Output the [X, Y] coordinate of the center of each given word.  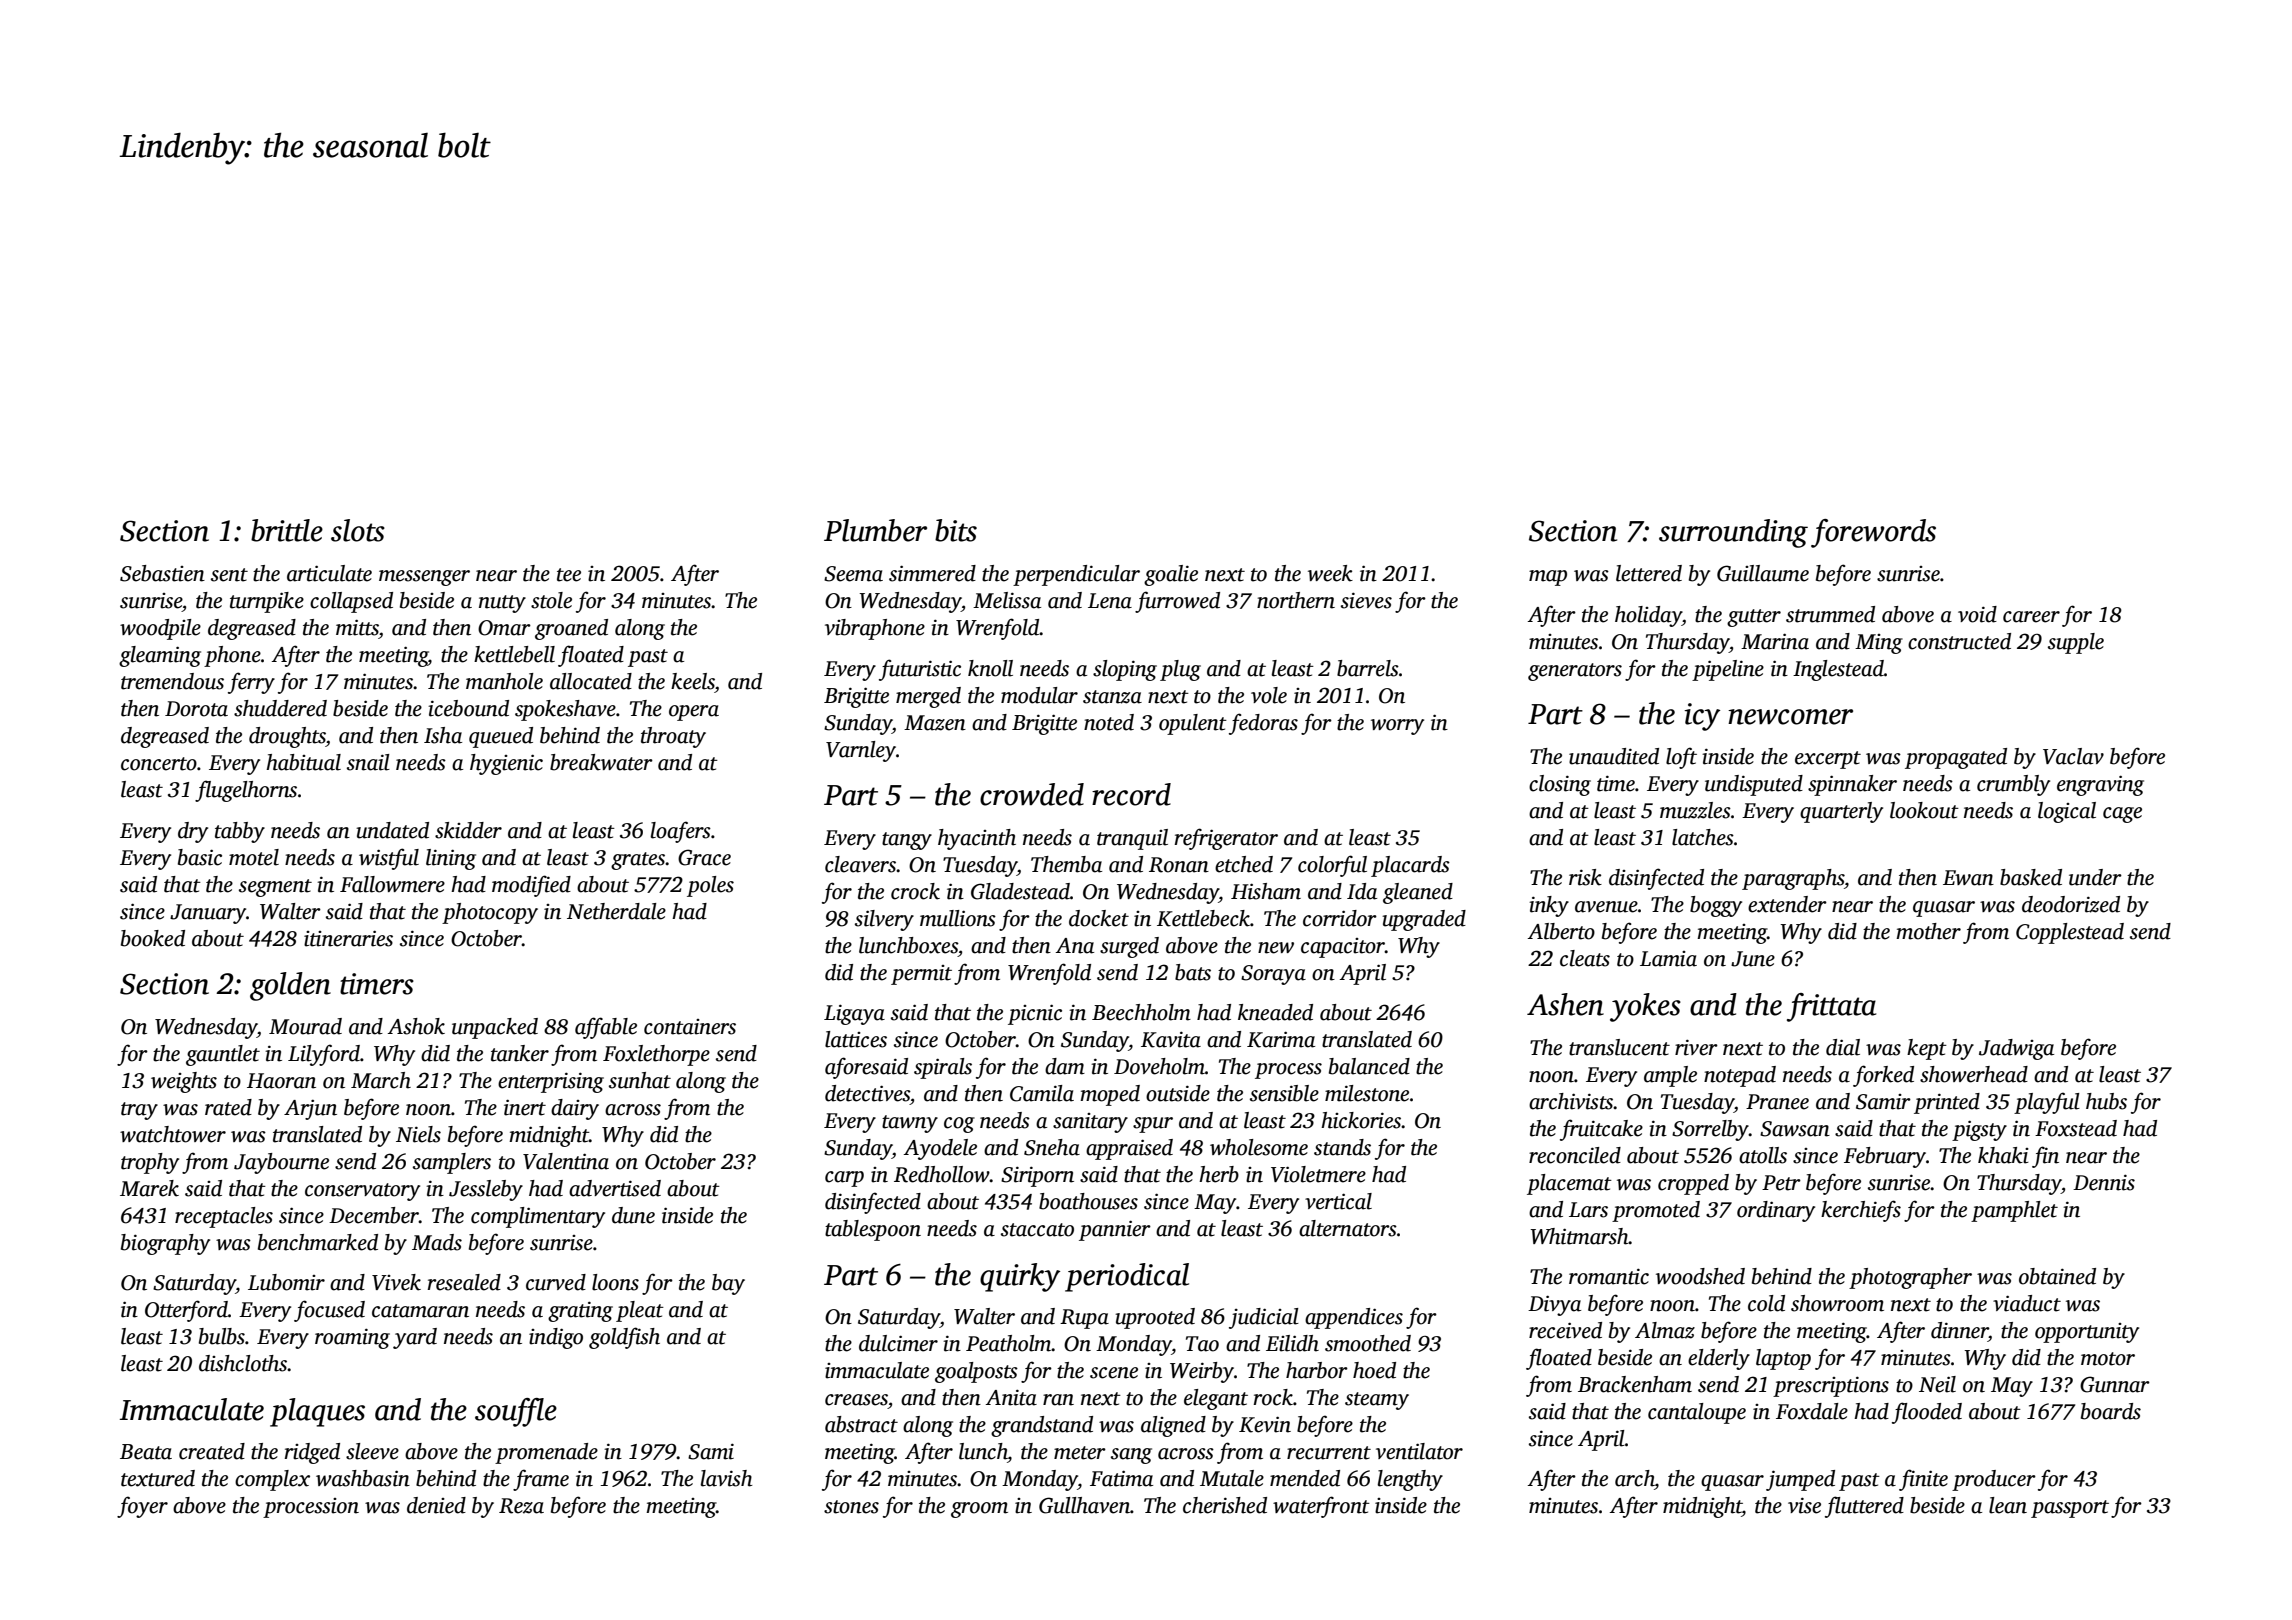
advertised [615, 1188]
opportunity [2087, 1333]
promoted [1656, 1211]
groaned [571, 629]
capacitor [1343, 948]
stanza [1112, 697]
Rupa [1084, 1319]
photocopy [490, 913]
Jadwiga [2016, 1049]
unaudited [1614, 756]
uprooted [1155, 1318]
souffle [516, 1412]
